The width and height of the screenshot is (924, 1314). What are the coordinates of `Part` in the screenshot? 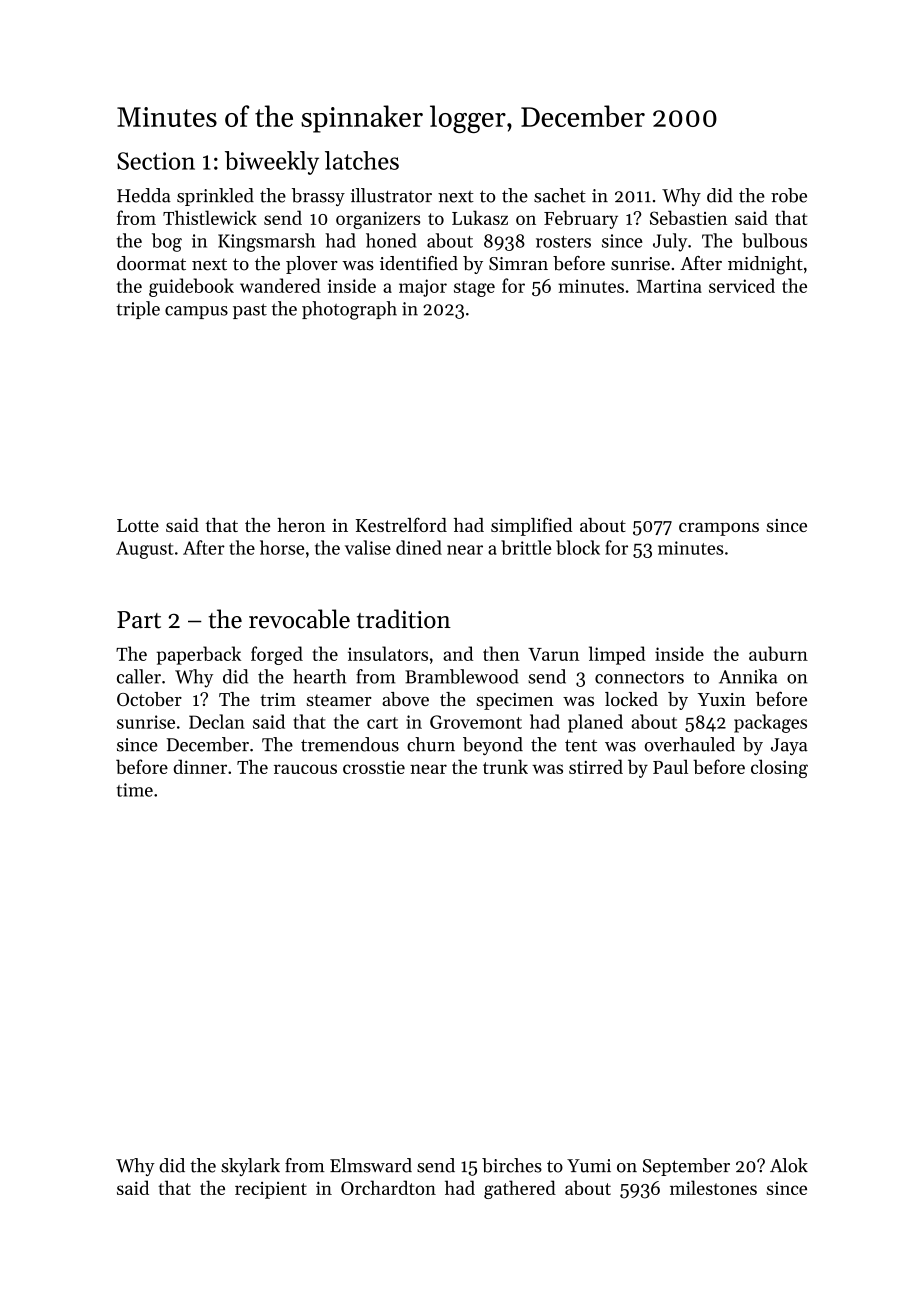 It's located at (139, 620).
